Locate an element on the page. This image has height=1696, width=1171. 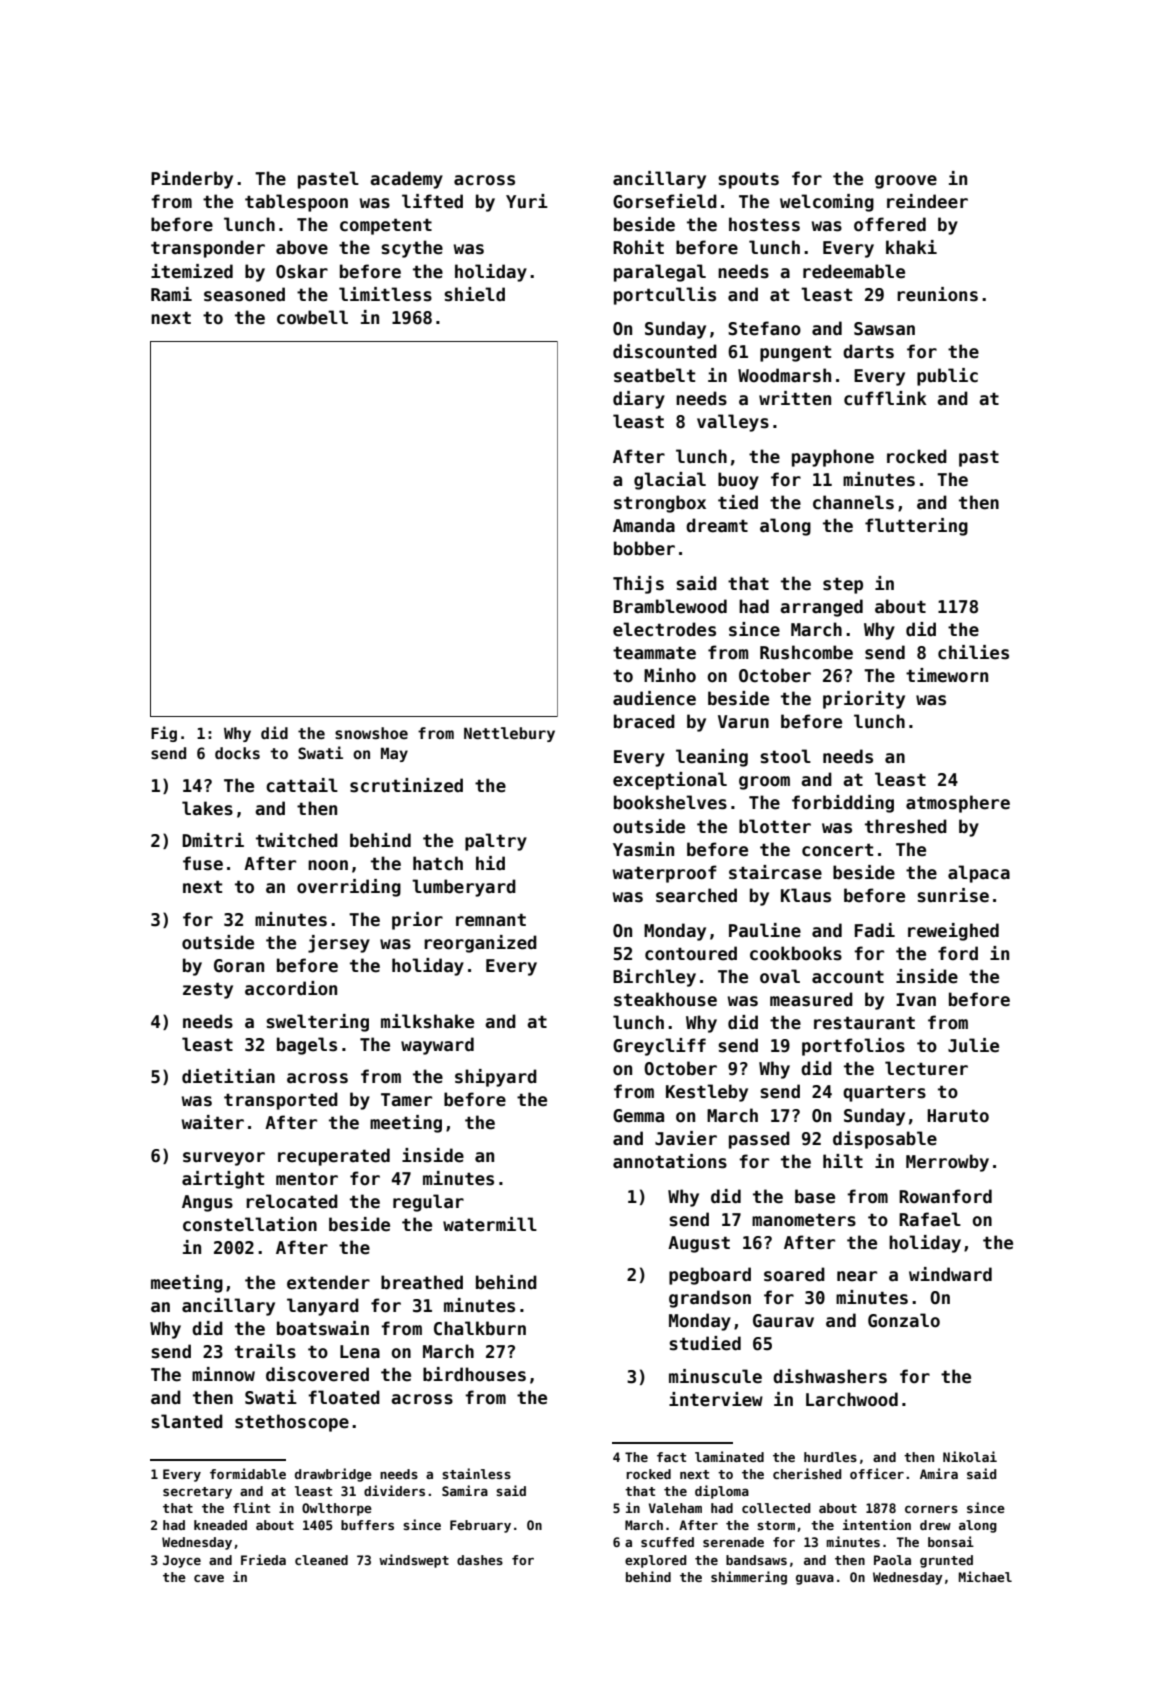
fluttering is located at coordinates (916, 527).
